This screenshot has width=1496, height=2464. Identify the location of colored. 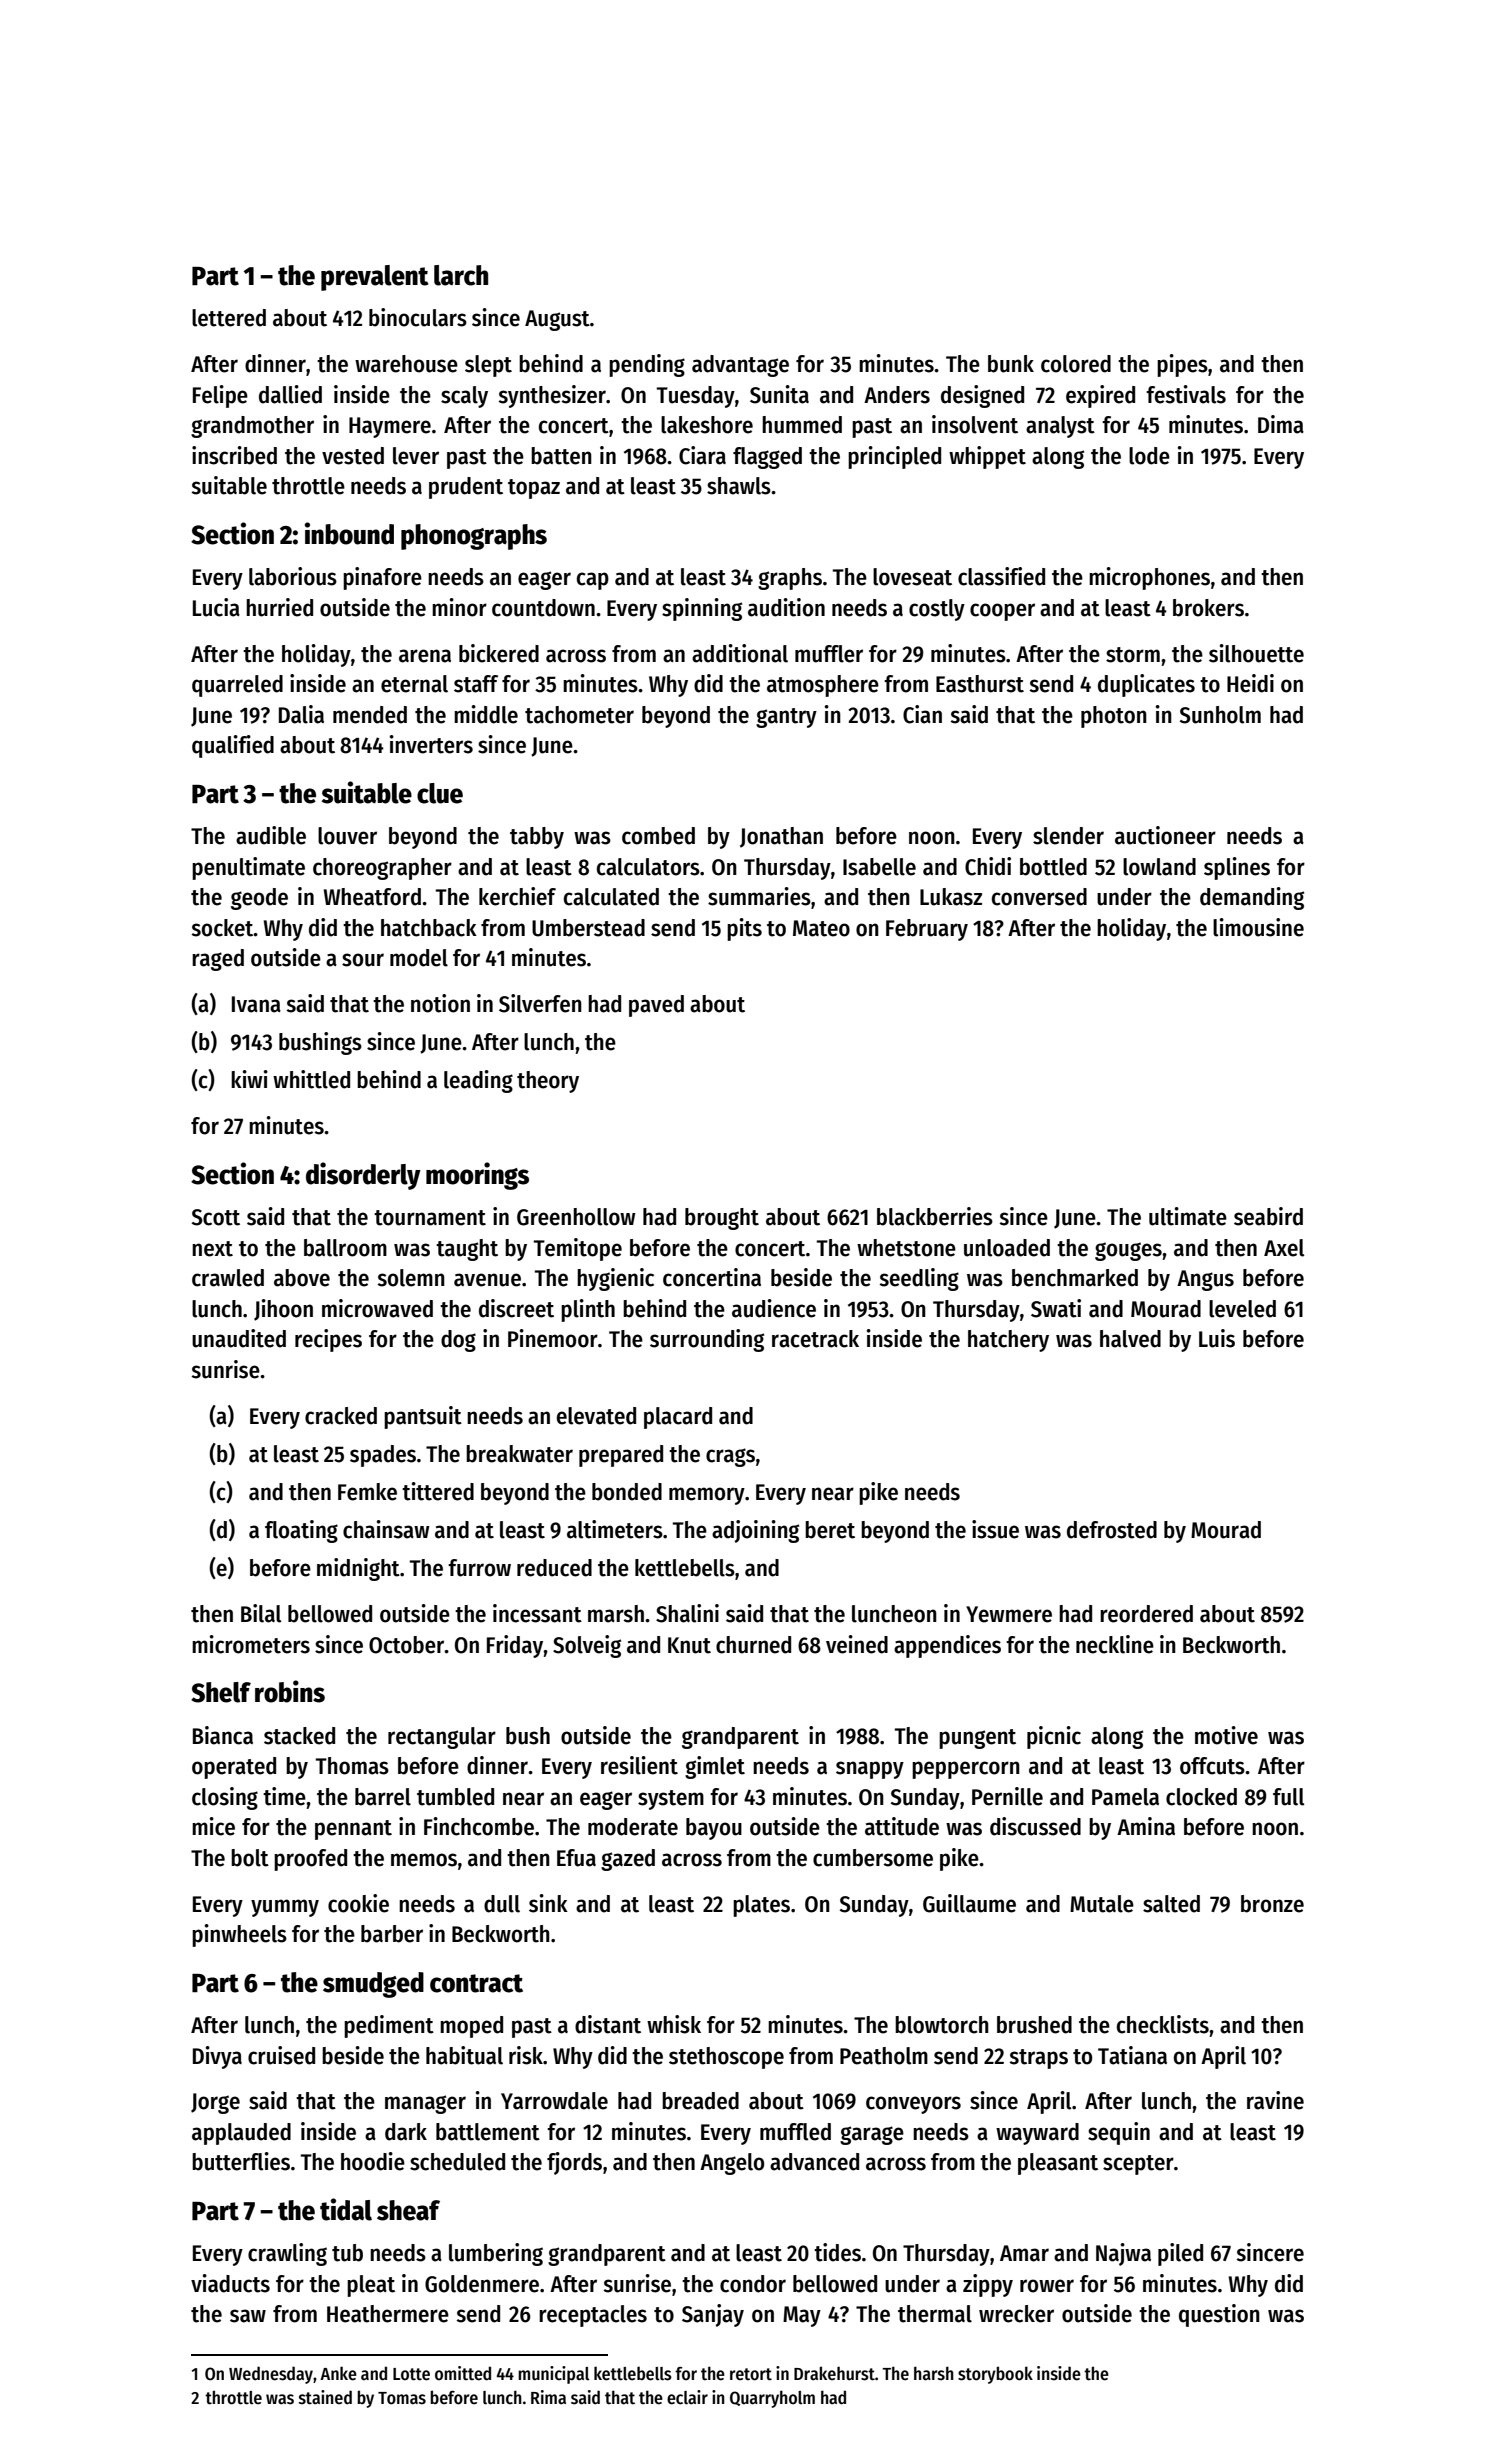
(1076, 364).
